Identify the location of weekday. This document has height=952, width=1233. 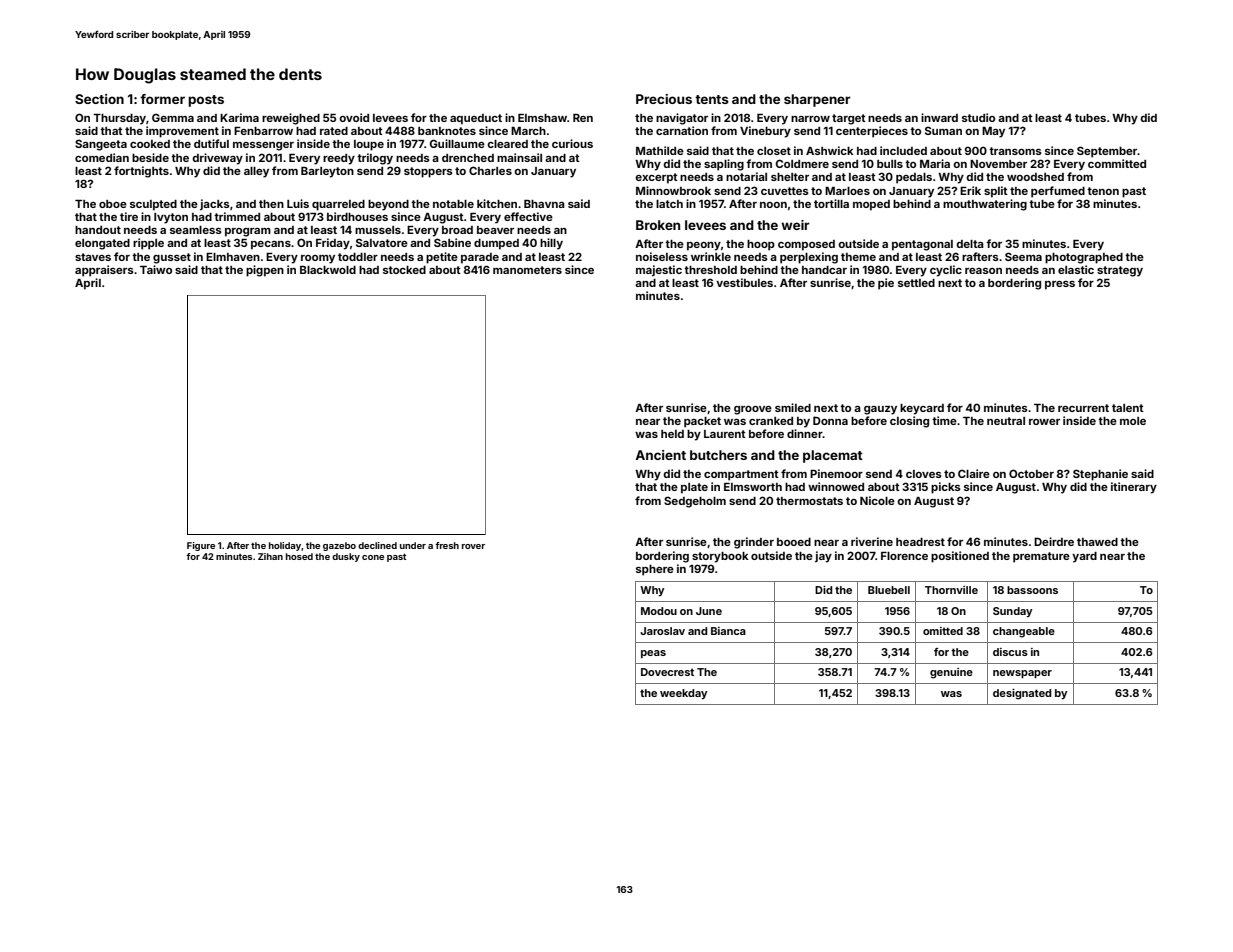
(683, 694).
